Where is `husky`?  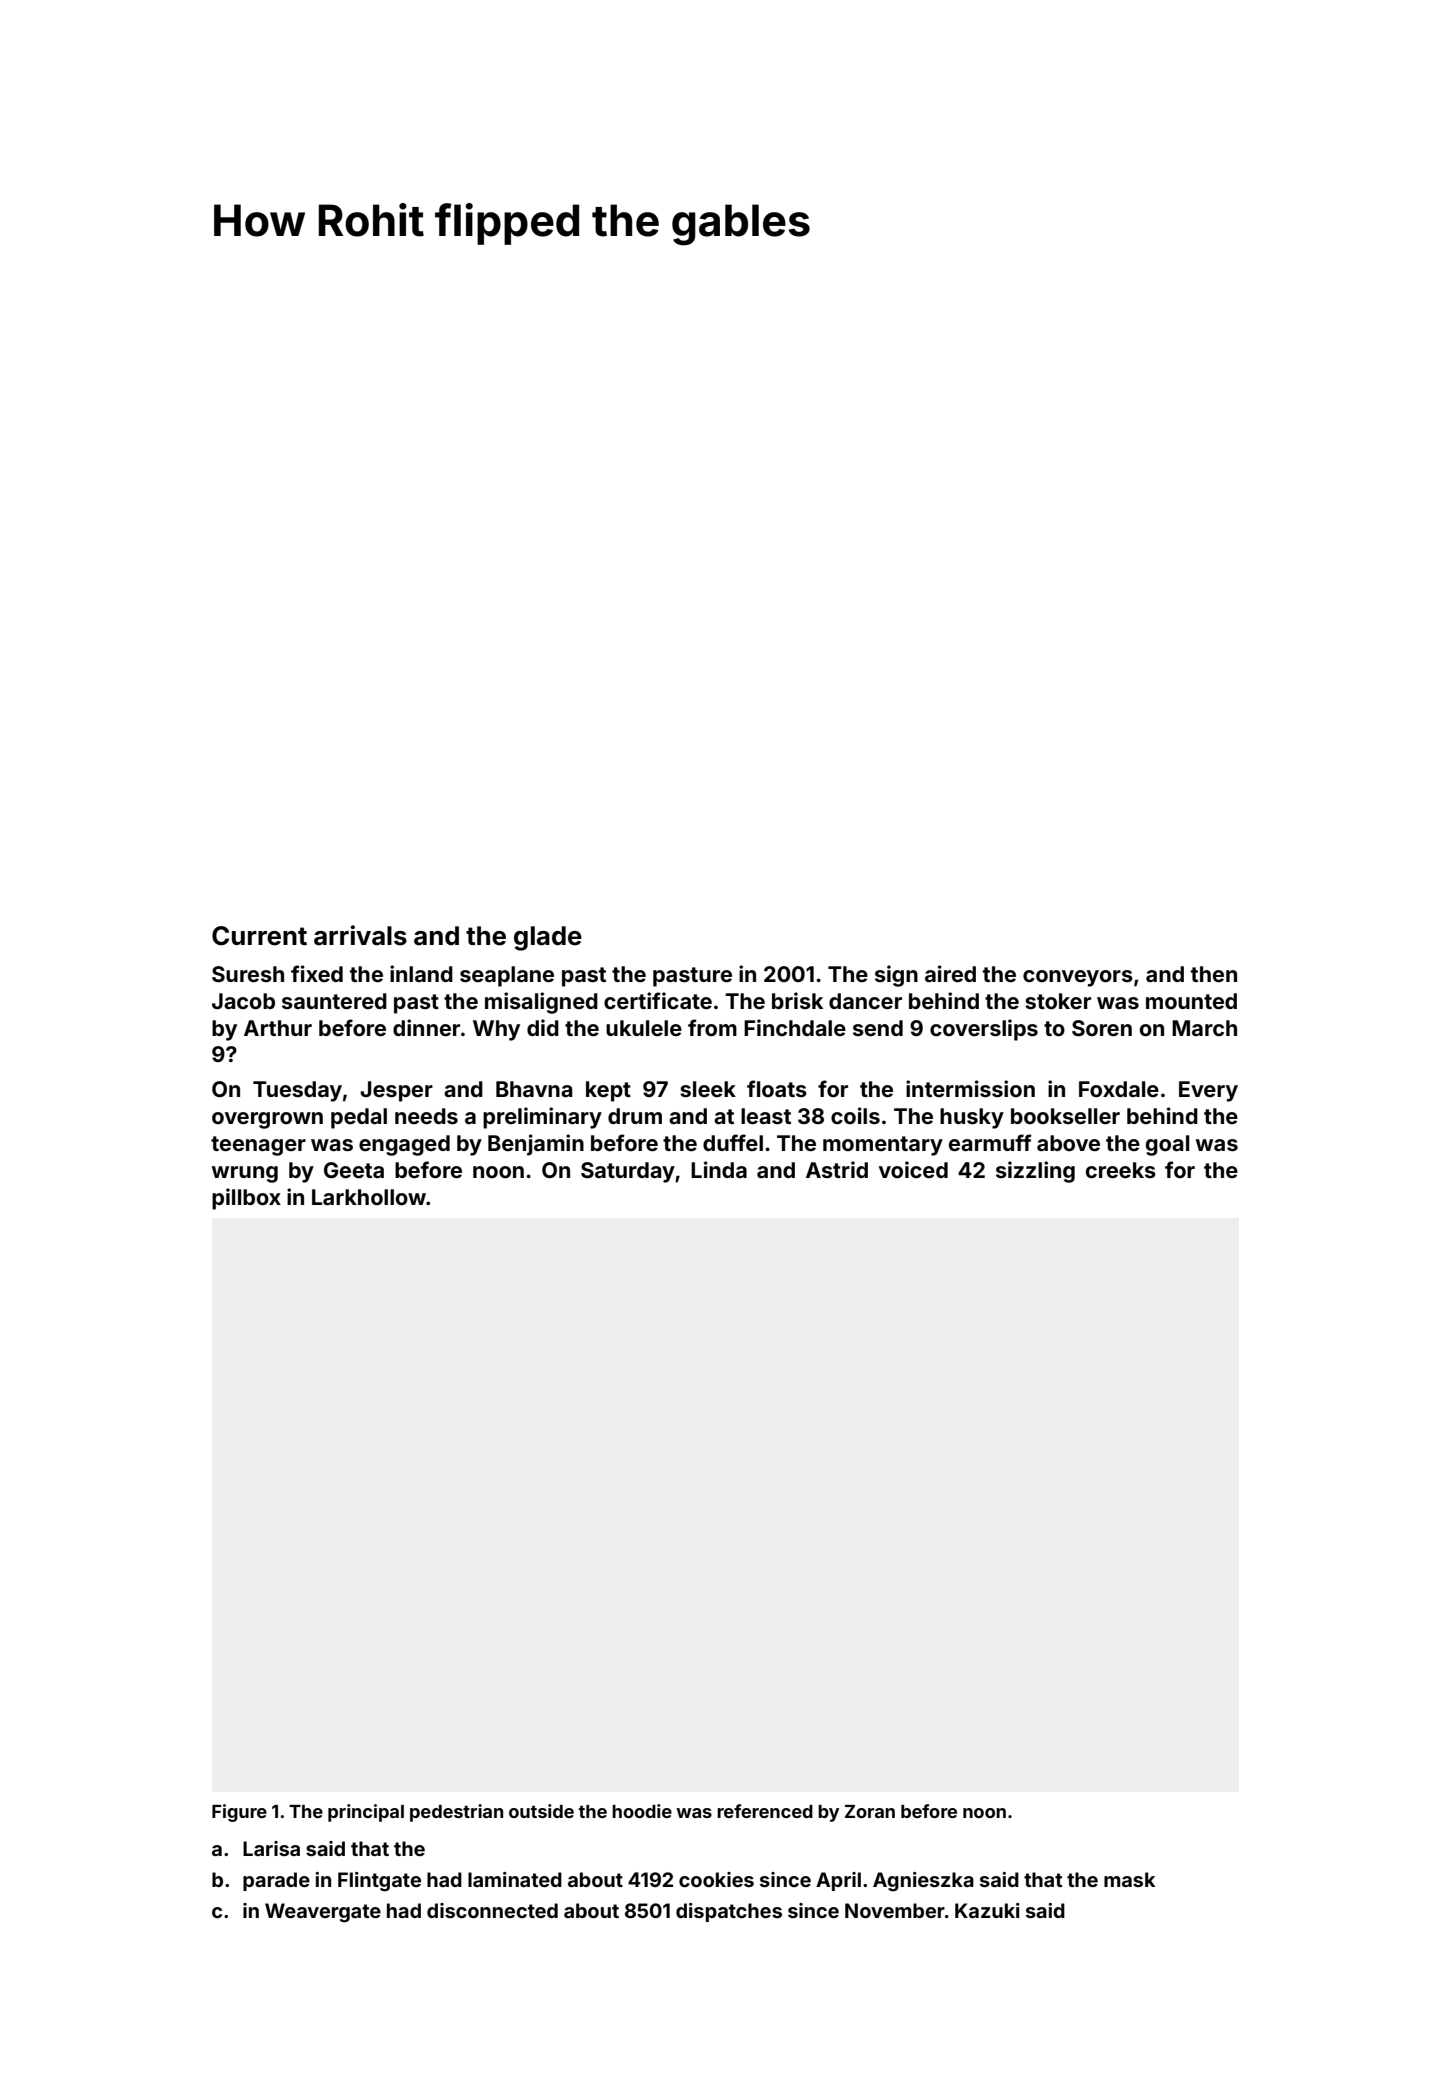 husky is located at coordinates (972, 1118).
